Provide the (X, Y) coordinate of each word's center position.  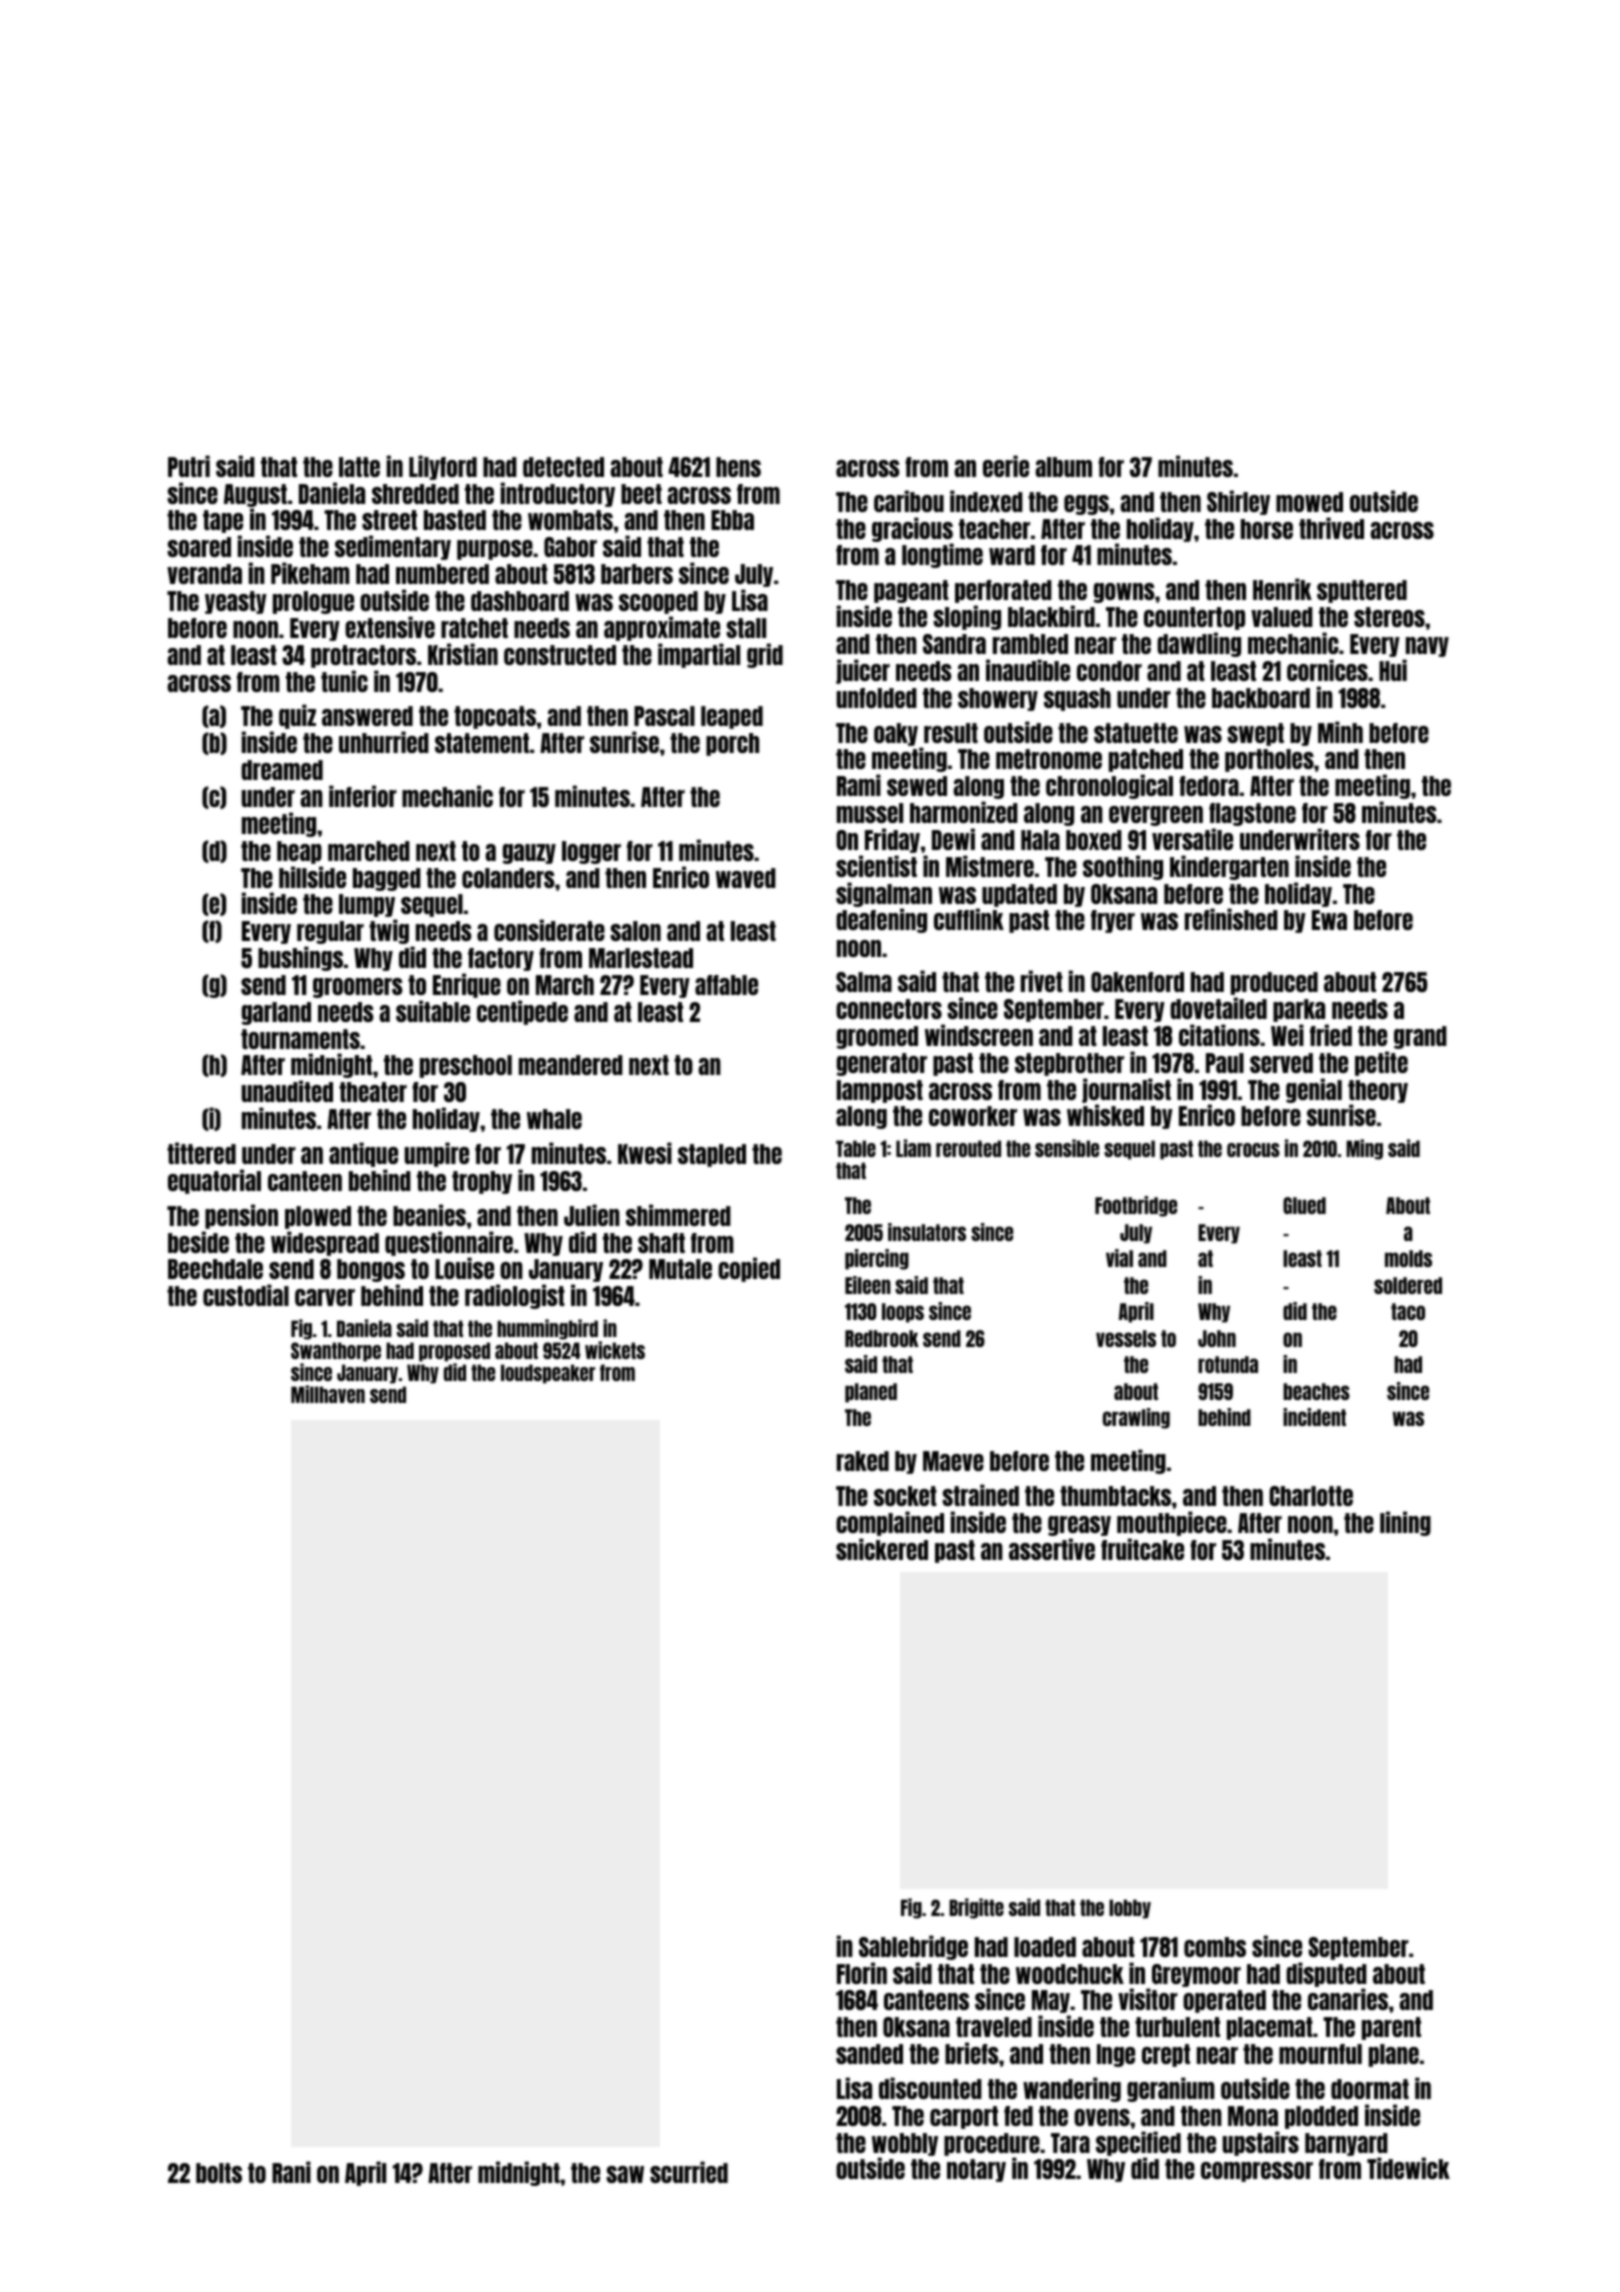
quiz (297, 716)
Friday (892, 840)
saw (625, 2174)
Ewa (1329, 920)
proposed (454, 1352)
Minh (1340, 732)
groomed (877, 1037)
